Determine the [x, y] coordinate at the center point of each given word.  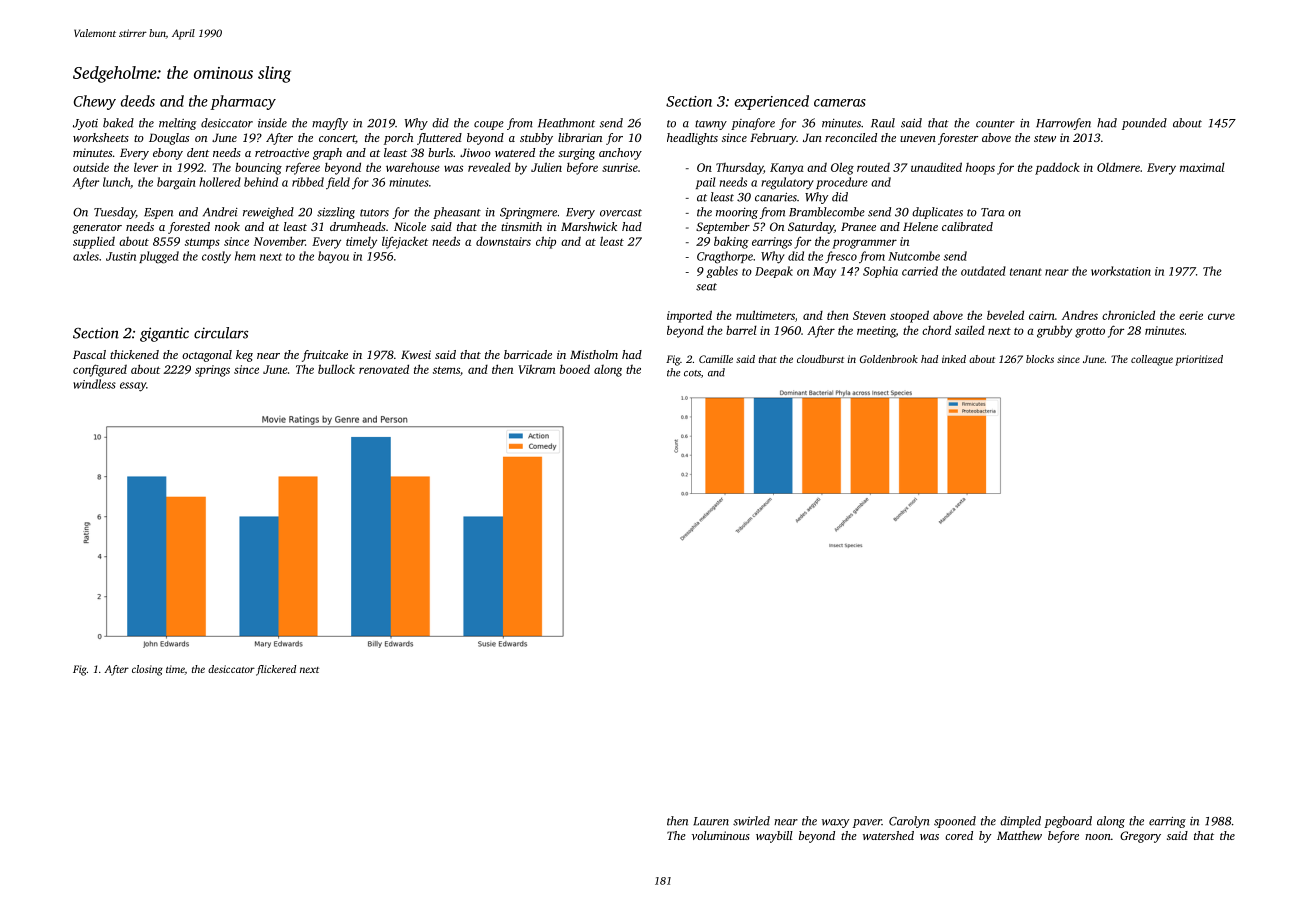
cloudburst [820, 359]
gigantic [164, 334]
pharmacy [243, 102]
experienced [772, 102]
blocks [1040, 359]
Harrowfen [1063, 124]
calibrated [967, 226]
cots [692, 373]
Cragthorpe [725, 257]
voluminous [721, 835]
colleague [1152, 360]
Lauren [711, 821]
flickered [276, 670]
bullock [336, 369]
